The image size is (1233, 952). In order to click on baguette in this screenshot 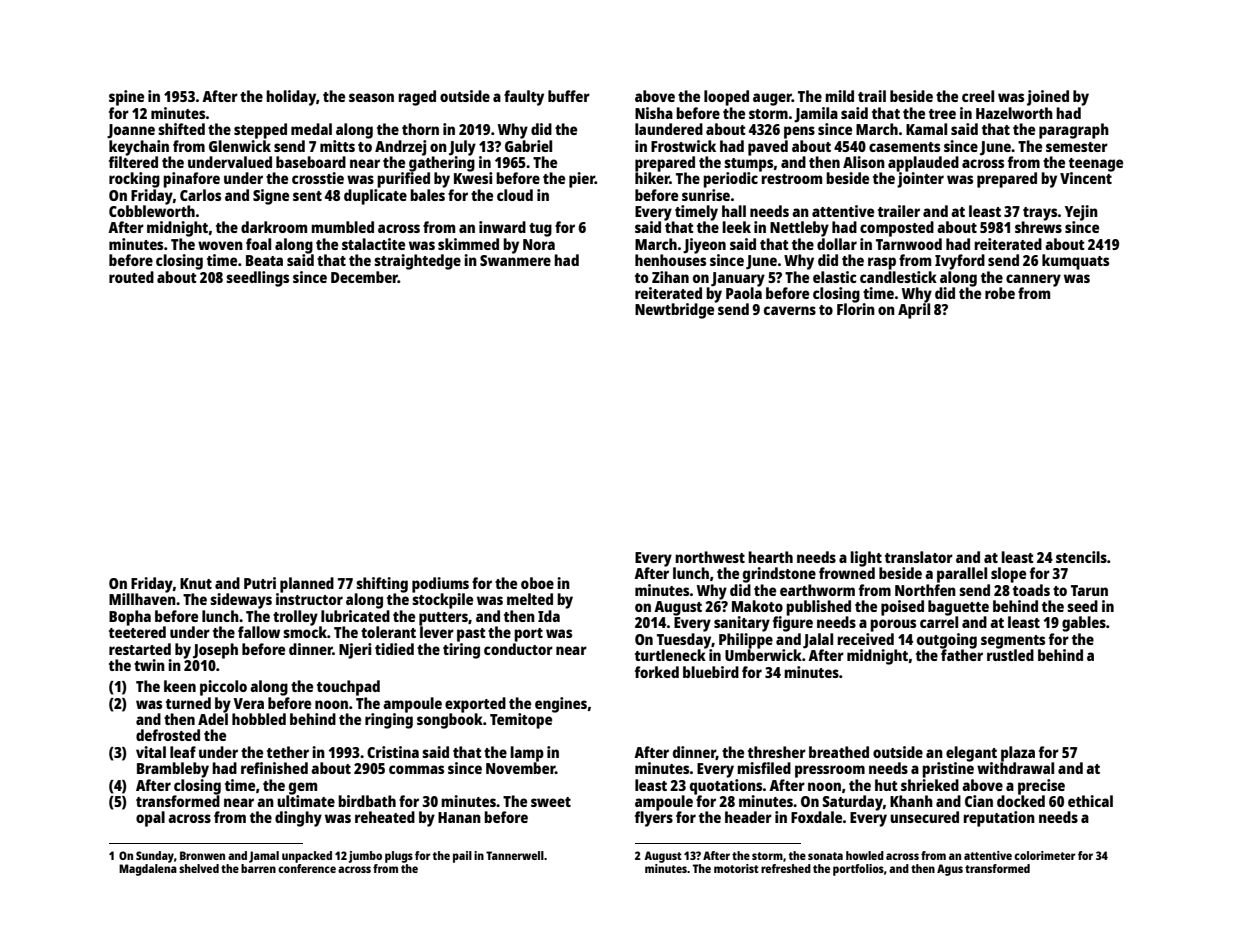, I will do `click(958, 608)`.
